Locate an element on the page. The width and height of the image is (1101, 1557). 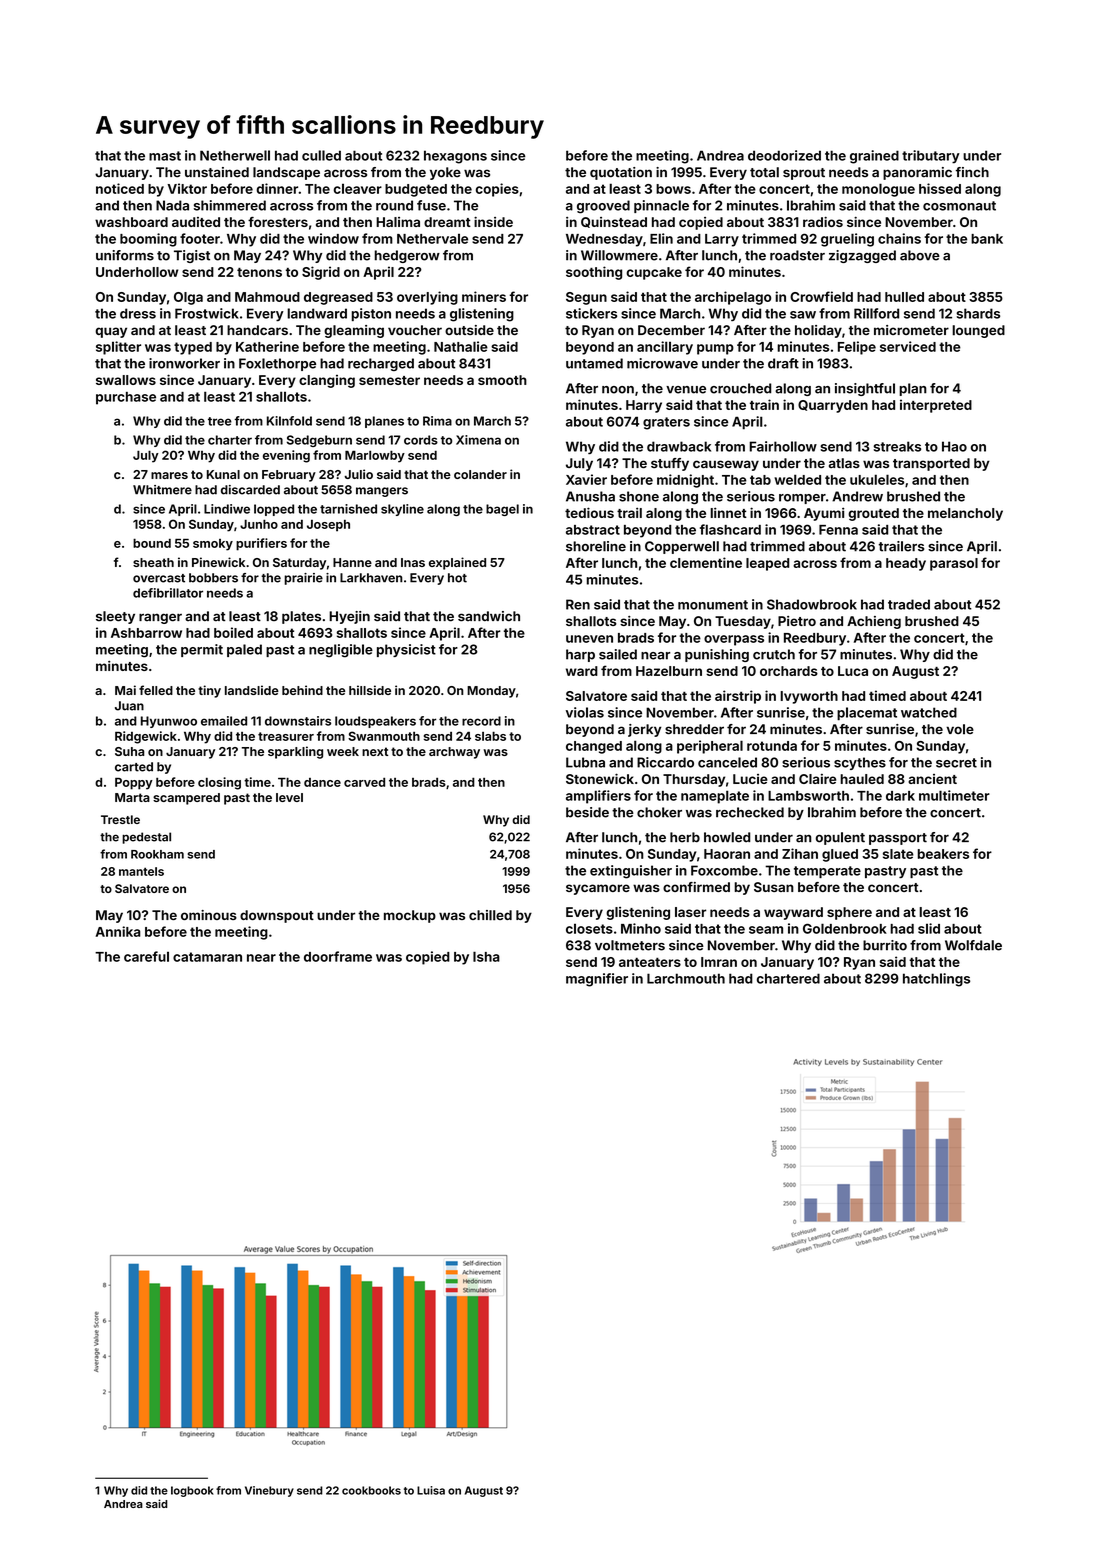
catamaran is located at coordinates (207, 957).
